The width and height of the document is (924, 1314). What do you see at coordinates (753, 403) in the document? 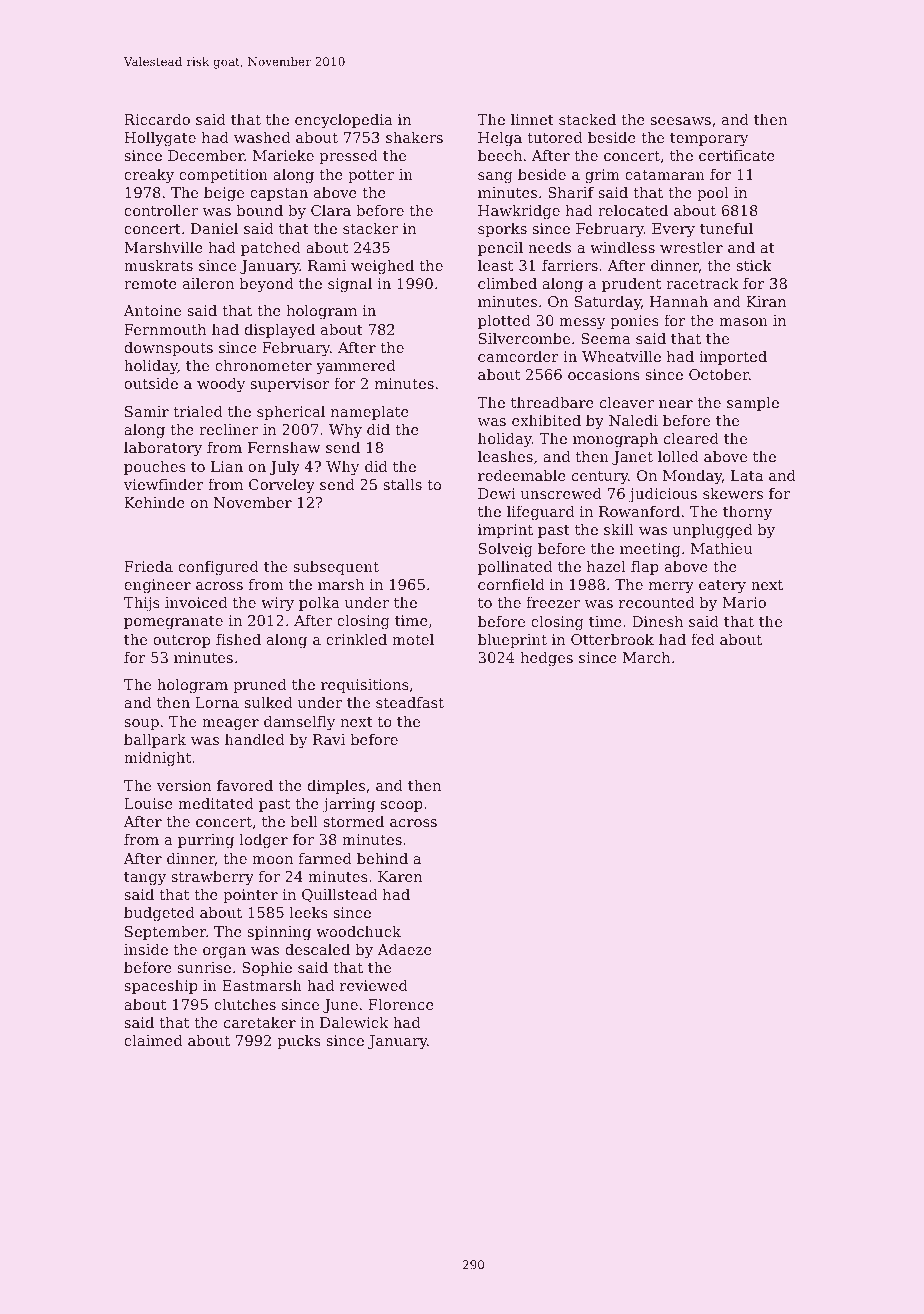
I see `sample` at bounding box center [753, 403].
